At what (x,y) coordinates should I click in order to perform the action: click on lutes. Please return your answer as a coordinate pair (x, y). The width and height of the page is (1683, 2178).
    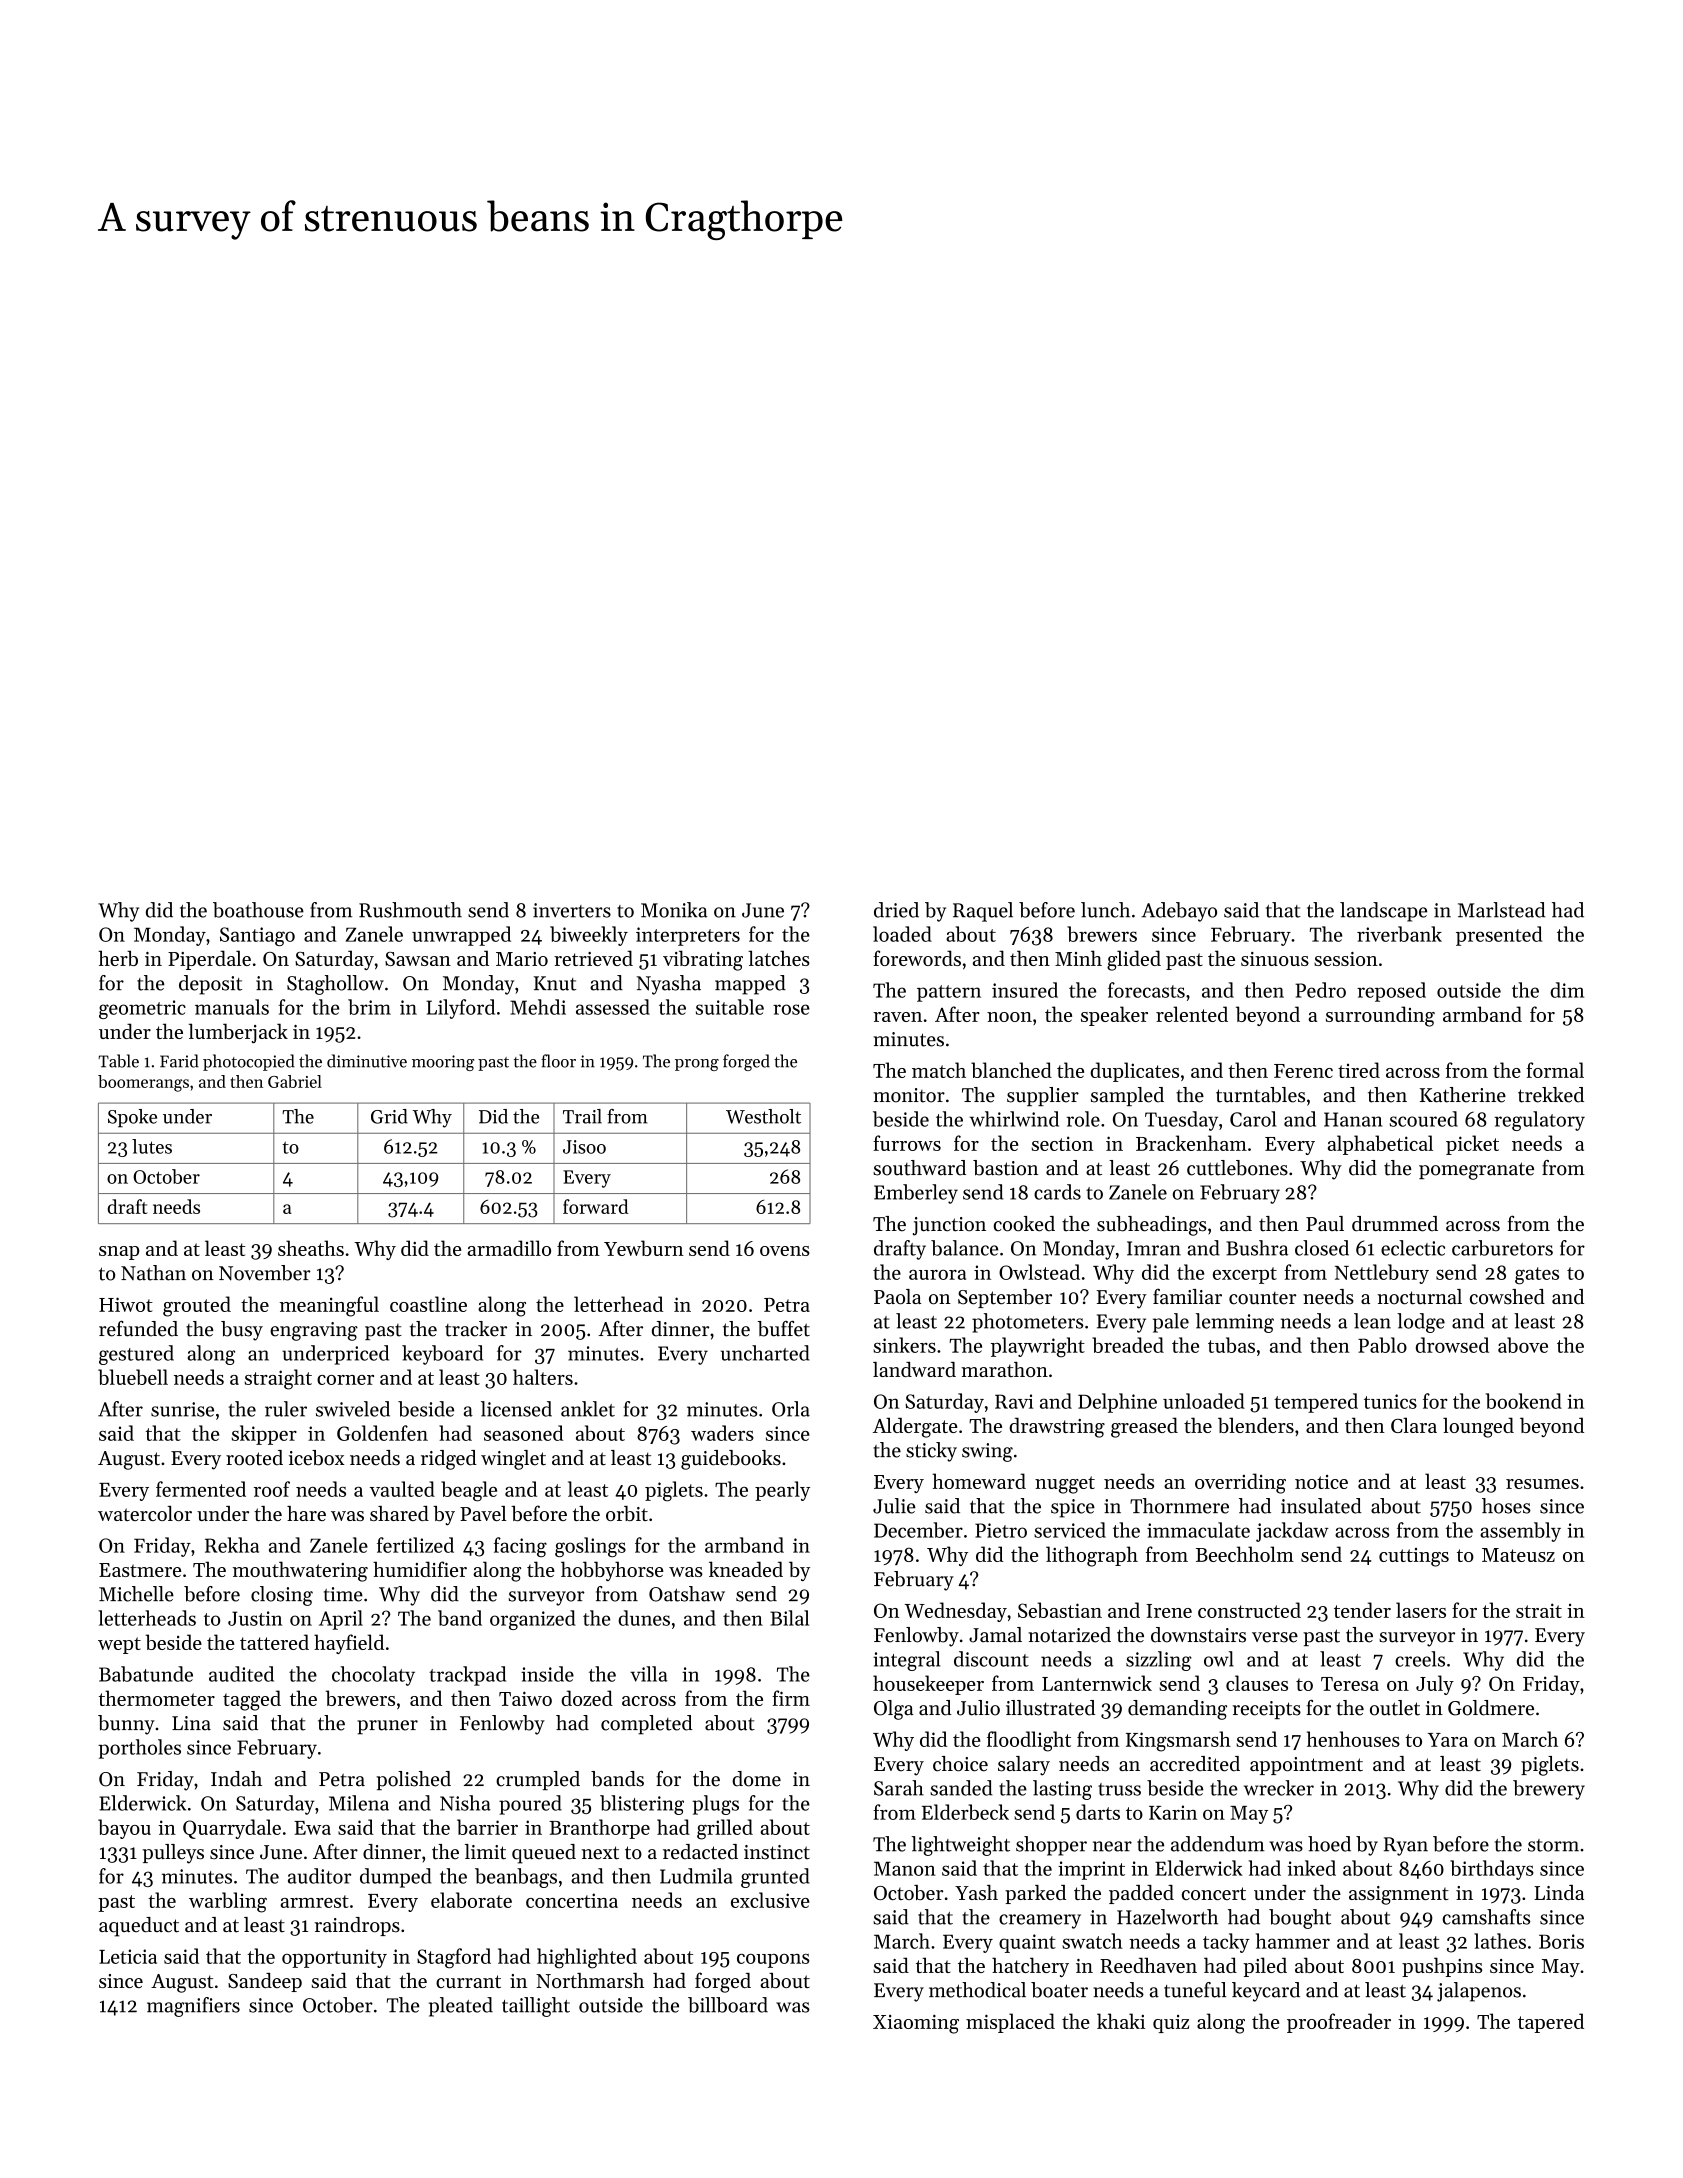
    Looking at the image, I should click on (152, 1146).
